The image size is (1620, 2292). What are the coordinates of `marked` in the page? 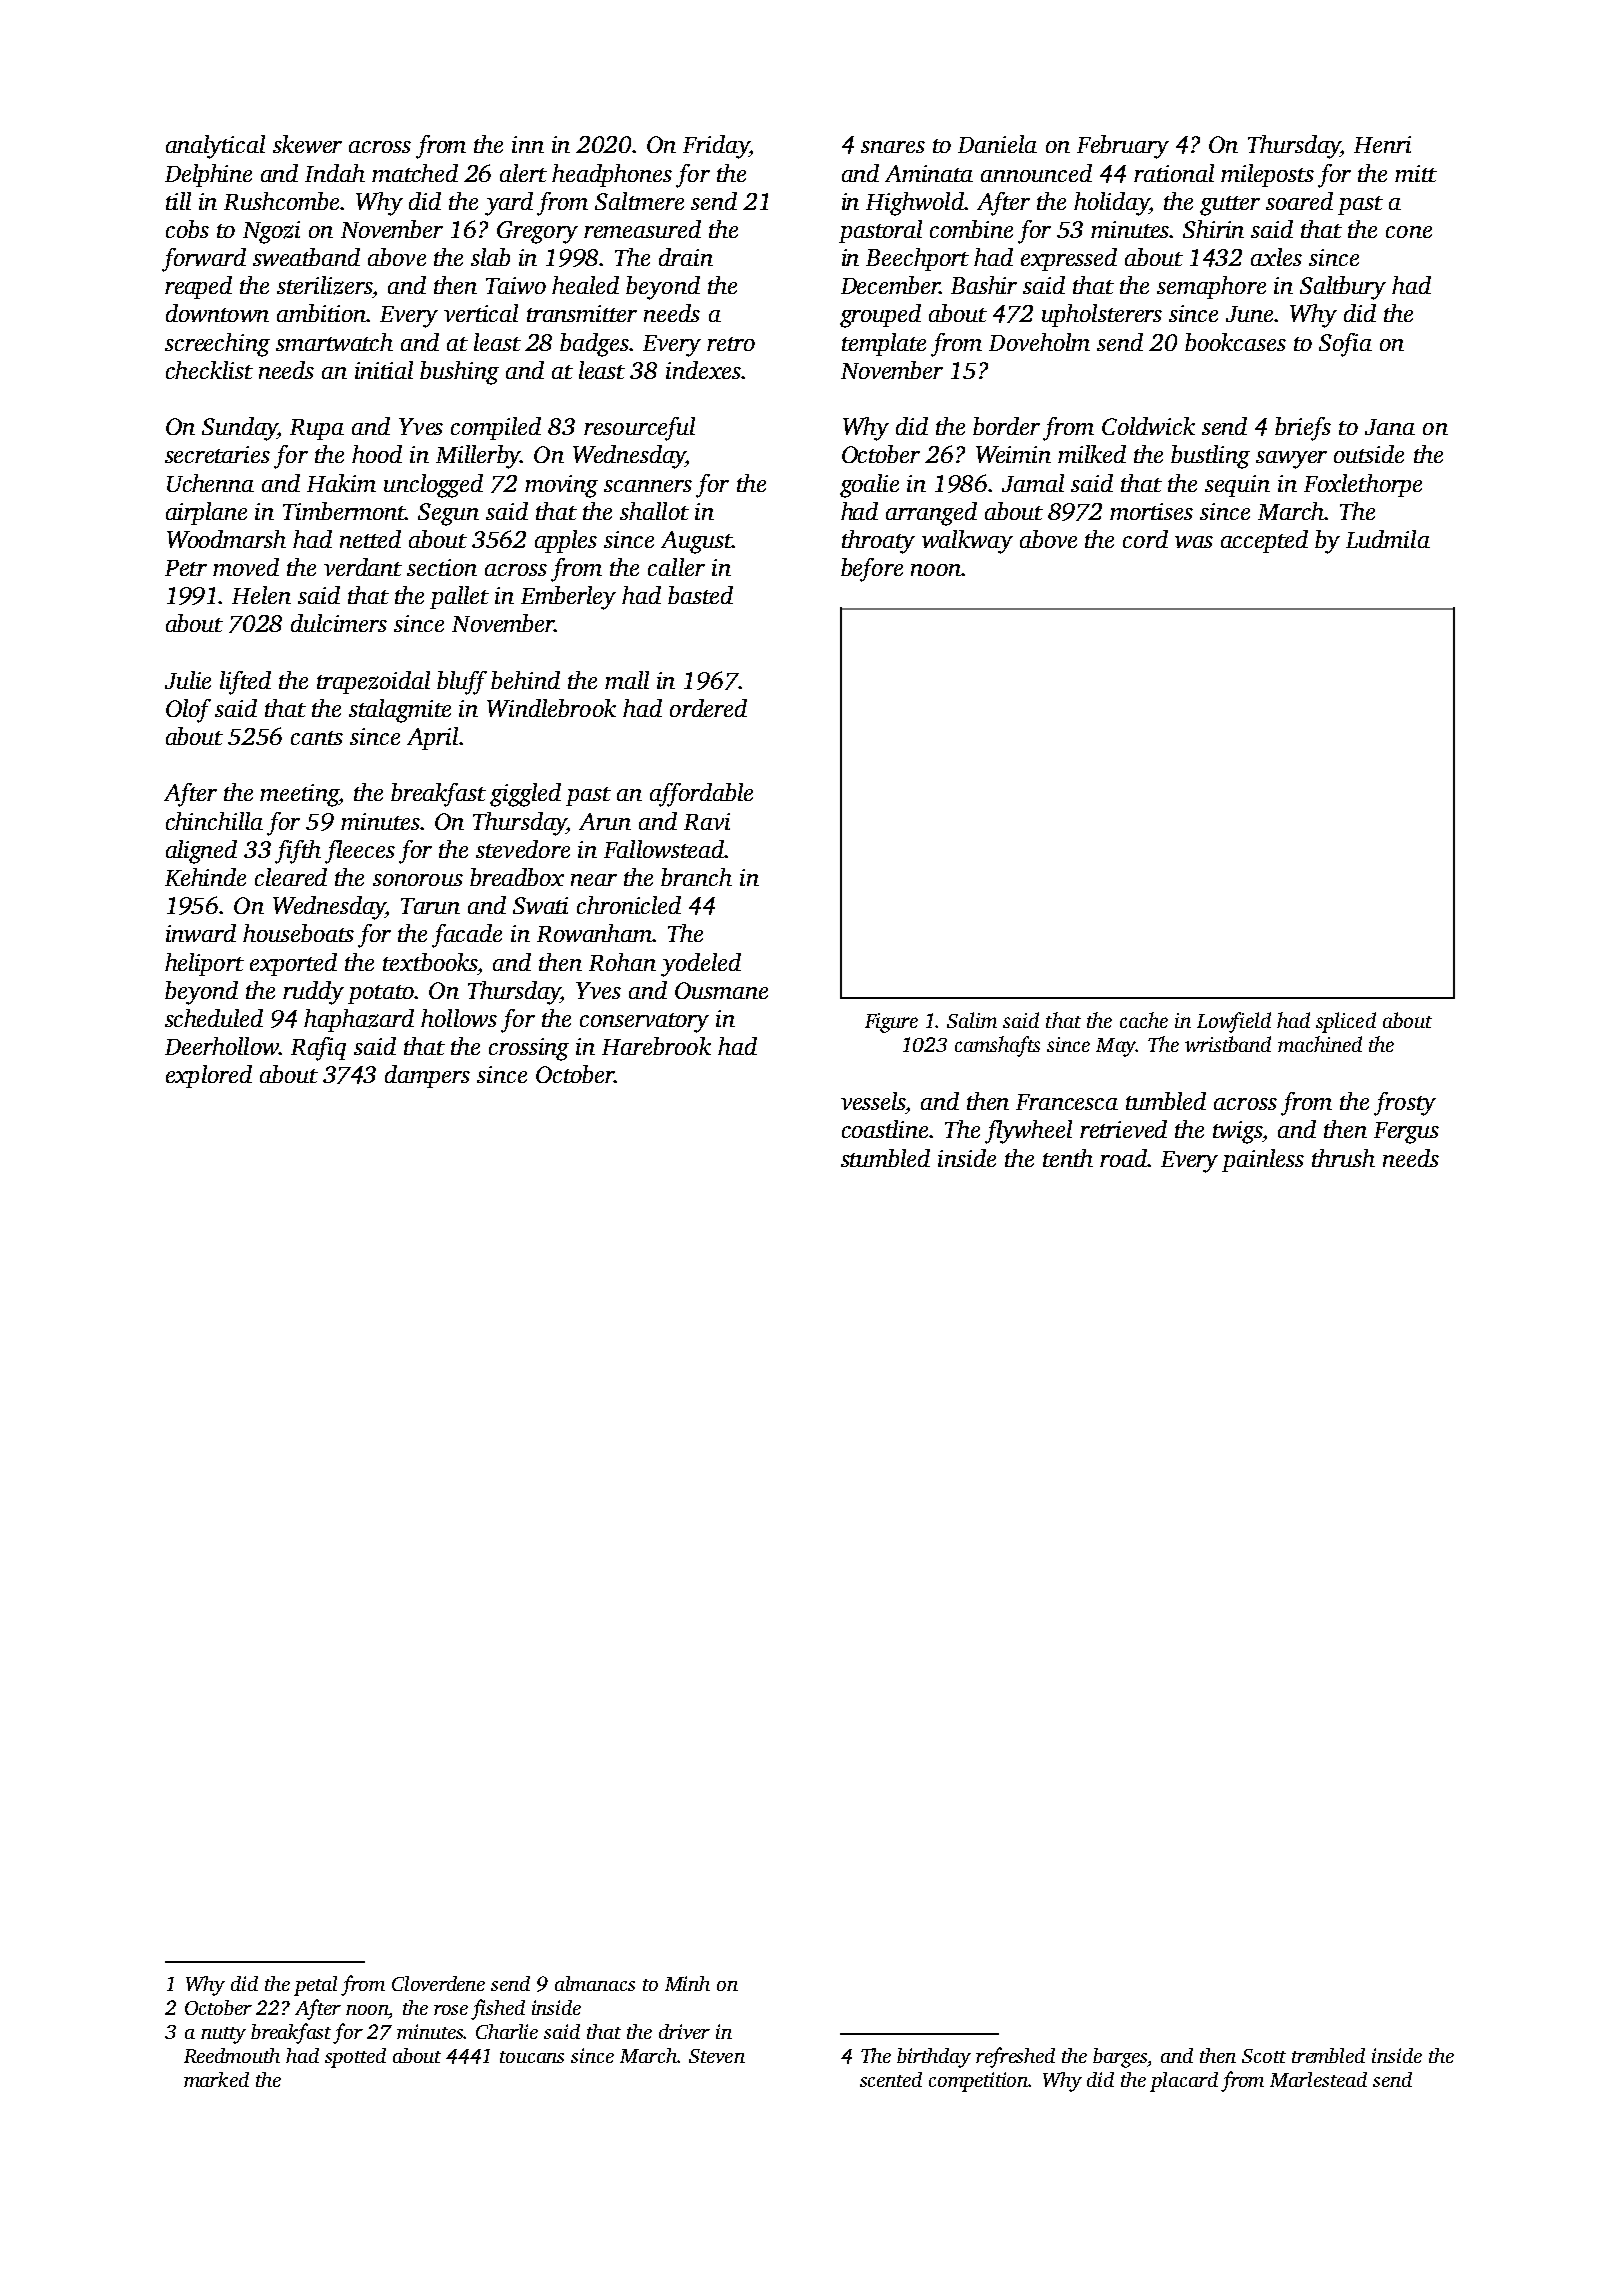 It's located at (216, 2079).
